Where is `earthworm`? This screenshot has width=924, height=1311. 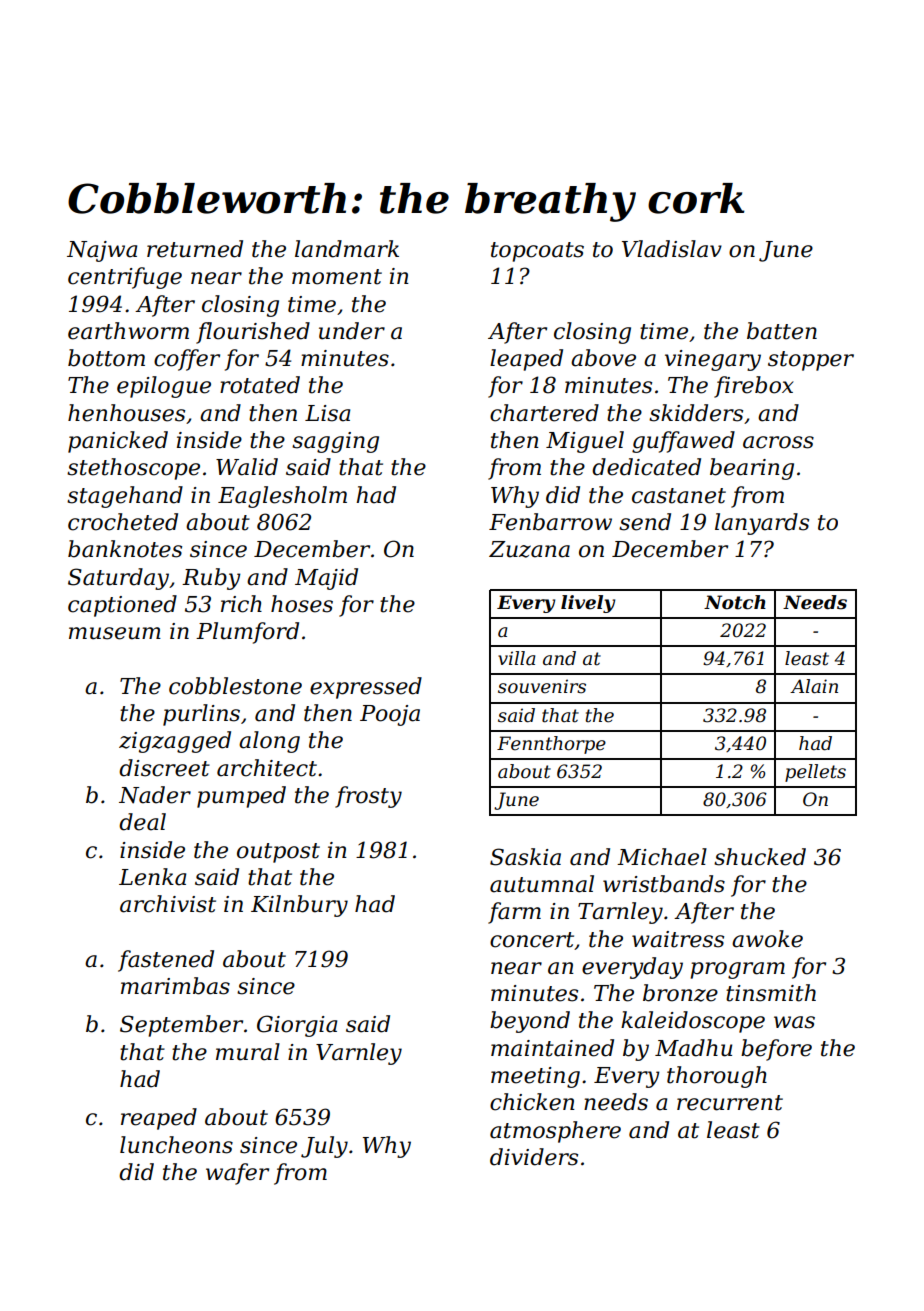
earthworm is located at coordinates (128, 331).
